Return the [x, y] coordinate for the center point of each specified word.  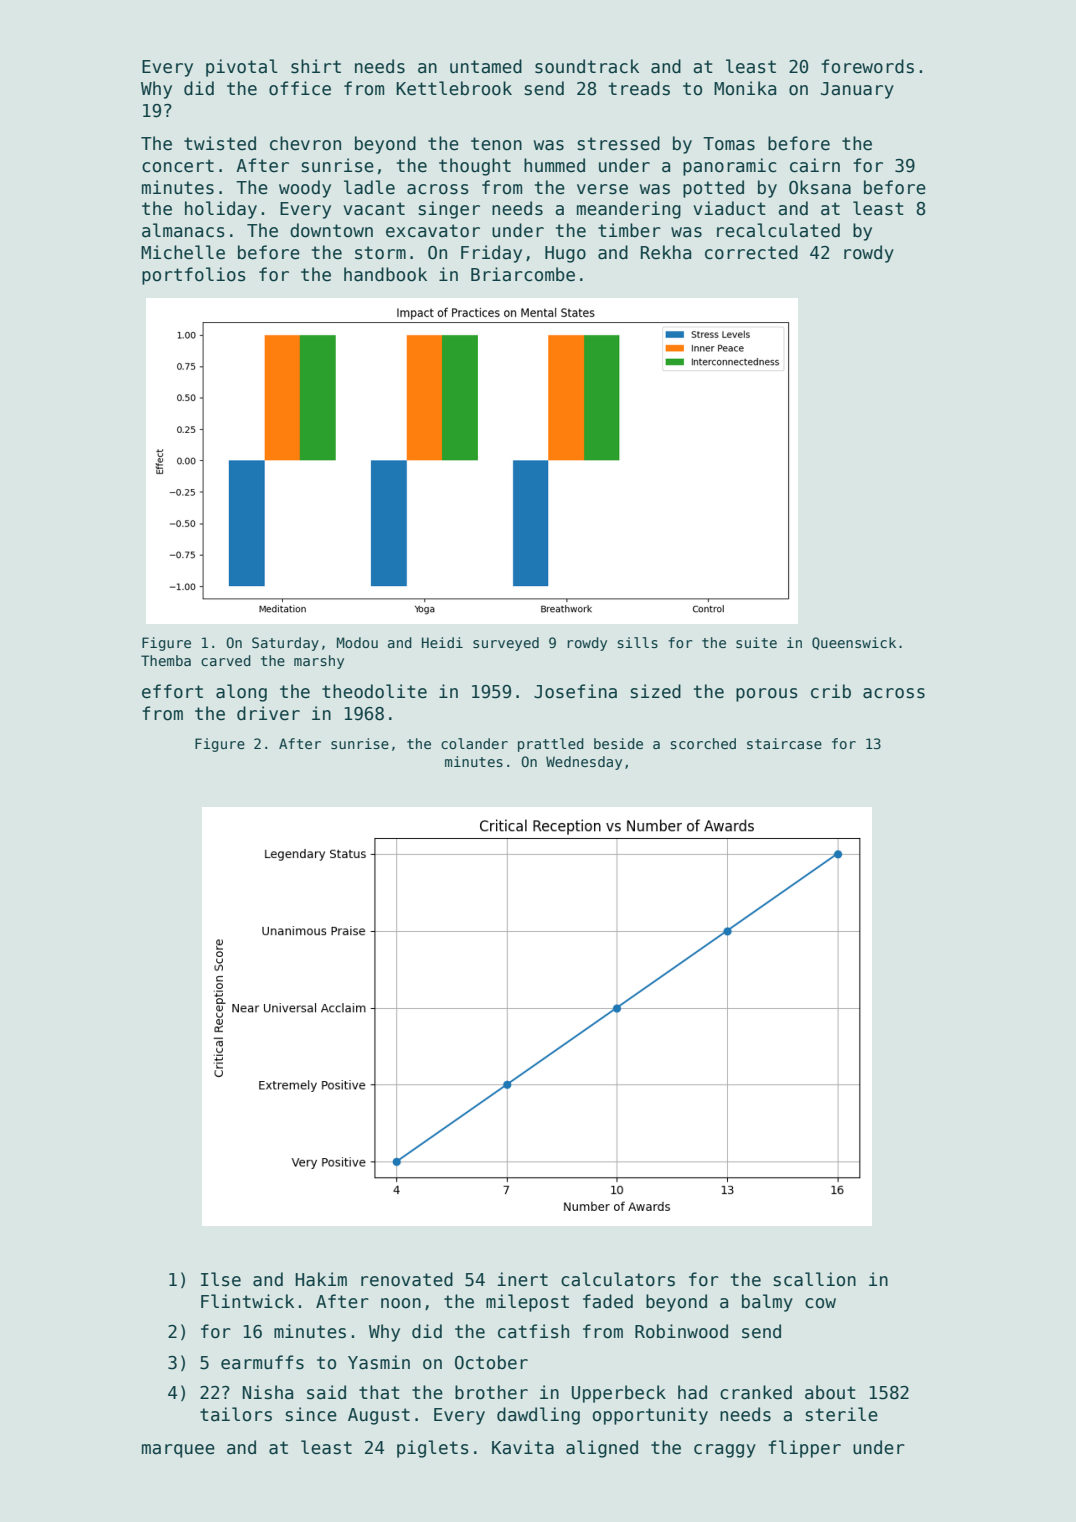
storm [380, 253]
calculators [618, 1279]
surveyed [506, 644]
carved [226, 660]
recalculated [778, 230]
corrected [751, 252]
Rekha [666, 252]
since [311, 1414]
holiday [221, 210]
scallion [815, 1279]
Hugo [565, 254]
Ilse [221, 1279]
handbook [385, 274]
